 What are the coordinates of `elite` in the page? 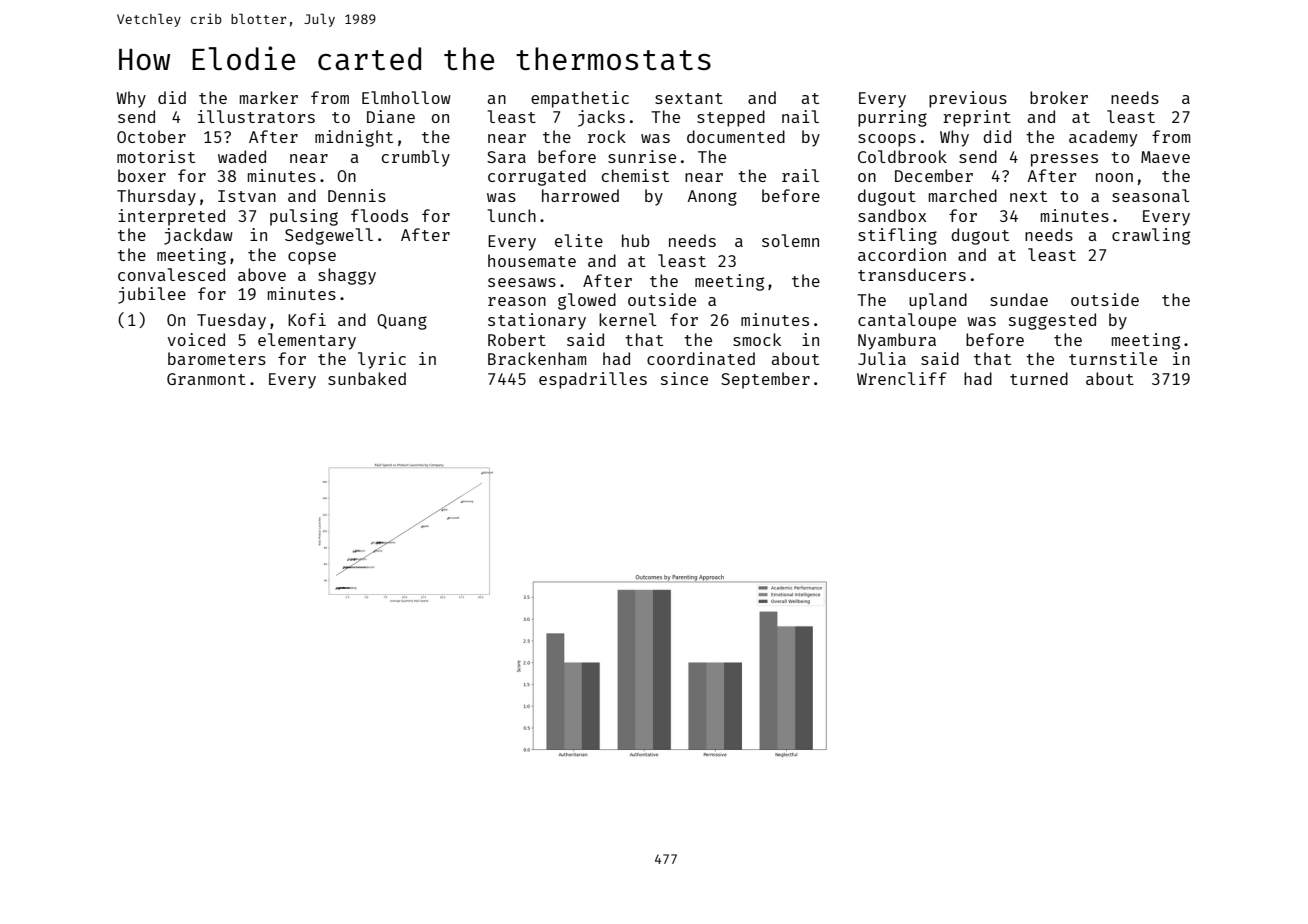 It's located at (579, 240).
